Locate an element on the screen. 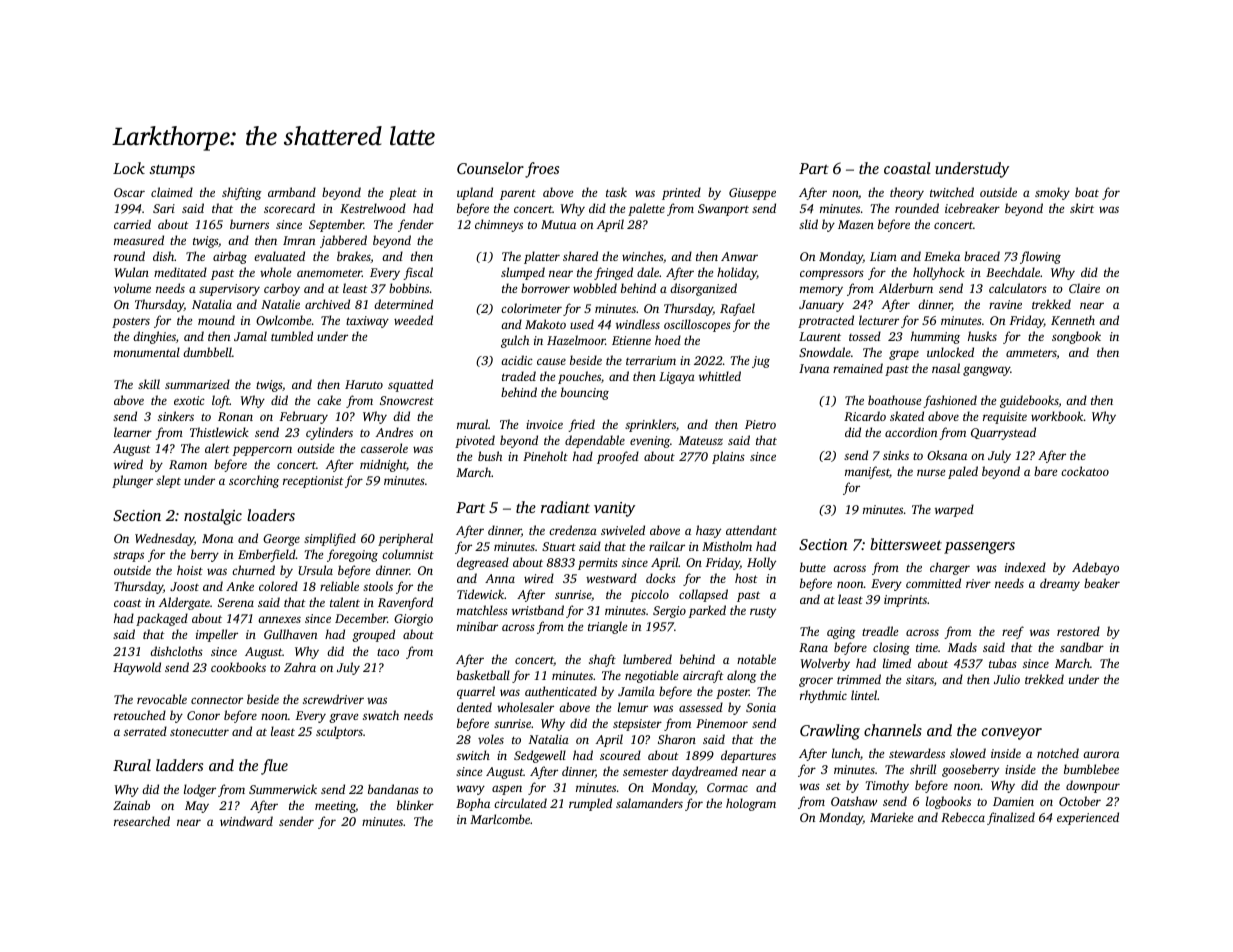 This screenshot has width=1233, height=952. stepsister is located at coordinates (637, 725).
